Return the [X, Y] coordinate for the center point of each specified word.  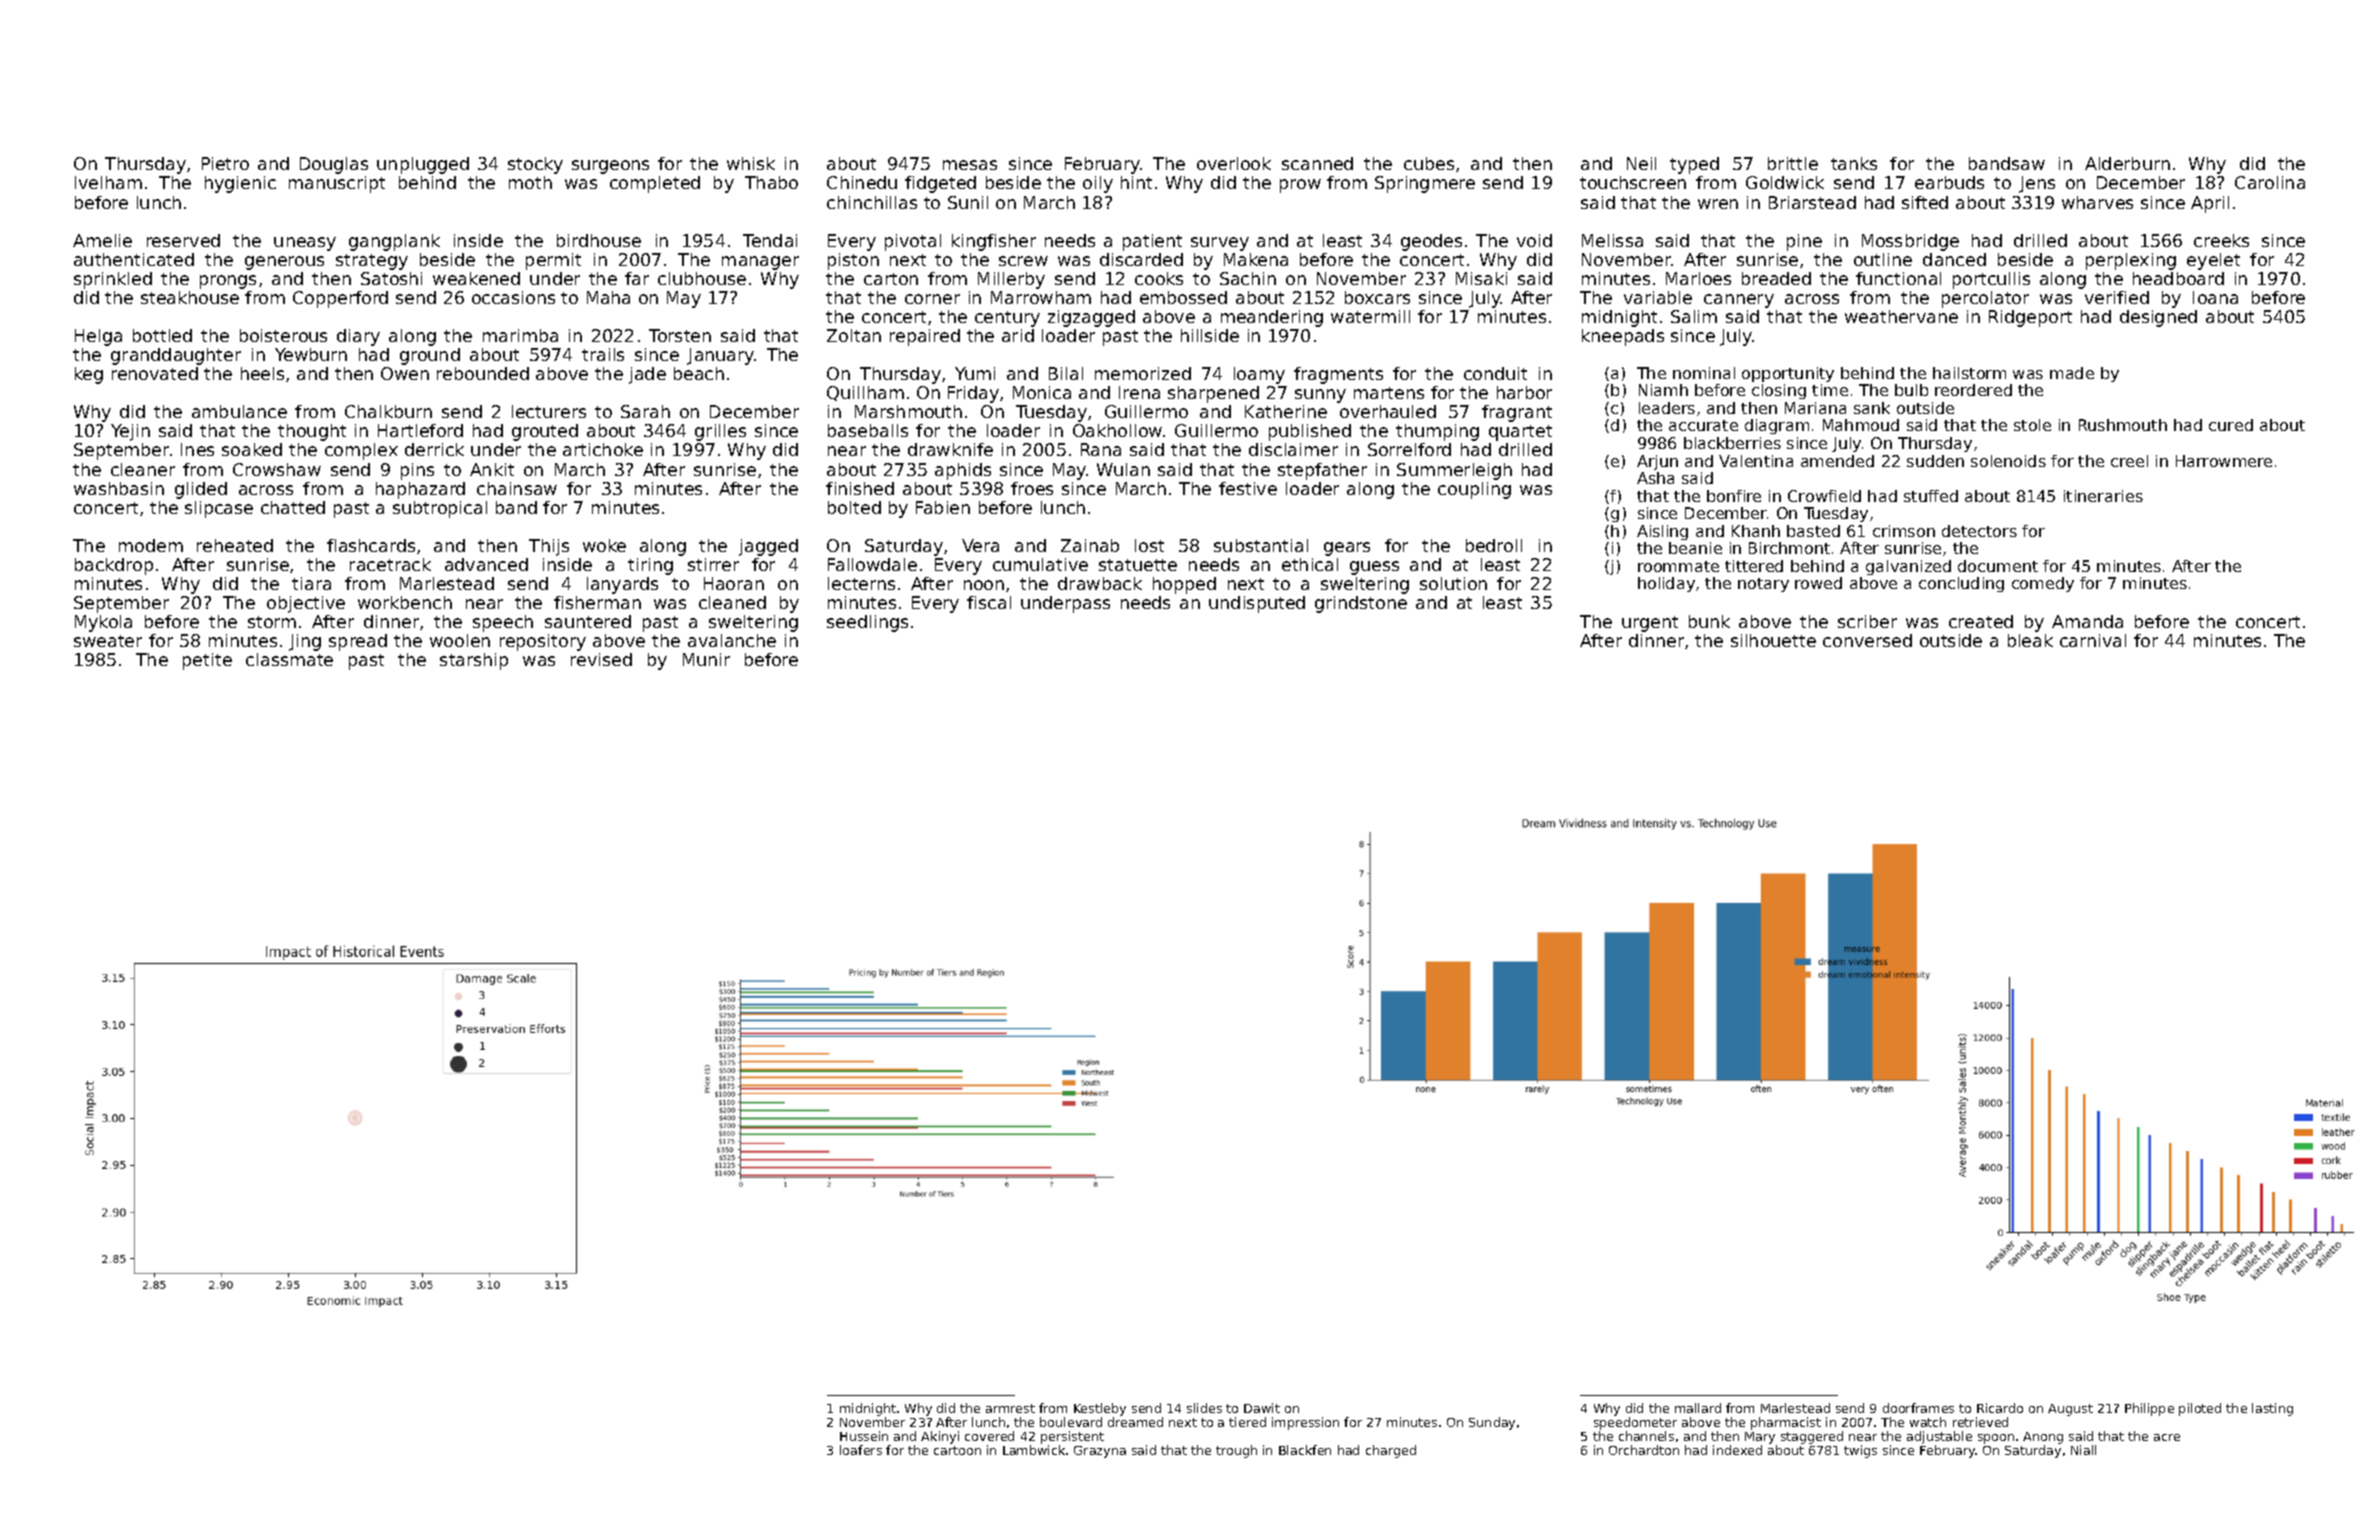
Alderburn [2127, 163]
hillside [1210, 335]
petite [207, 661]
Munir [706, 659]
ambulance [239, 411]
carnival [2093, 640]
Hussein [864, 1436]
